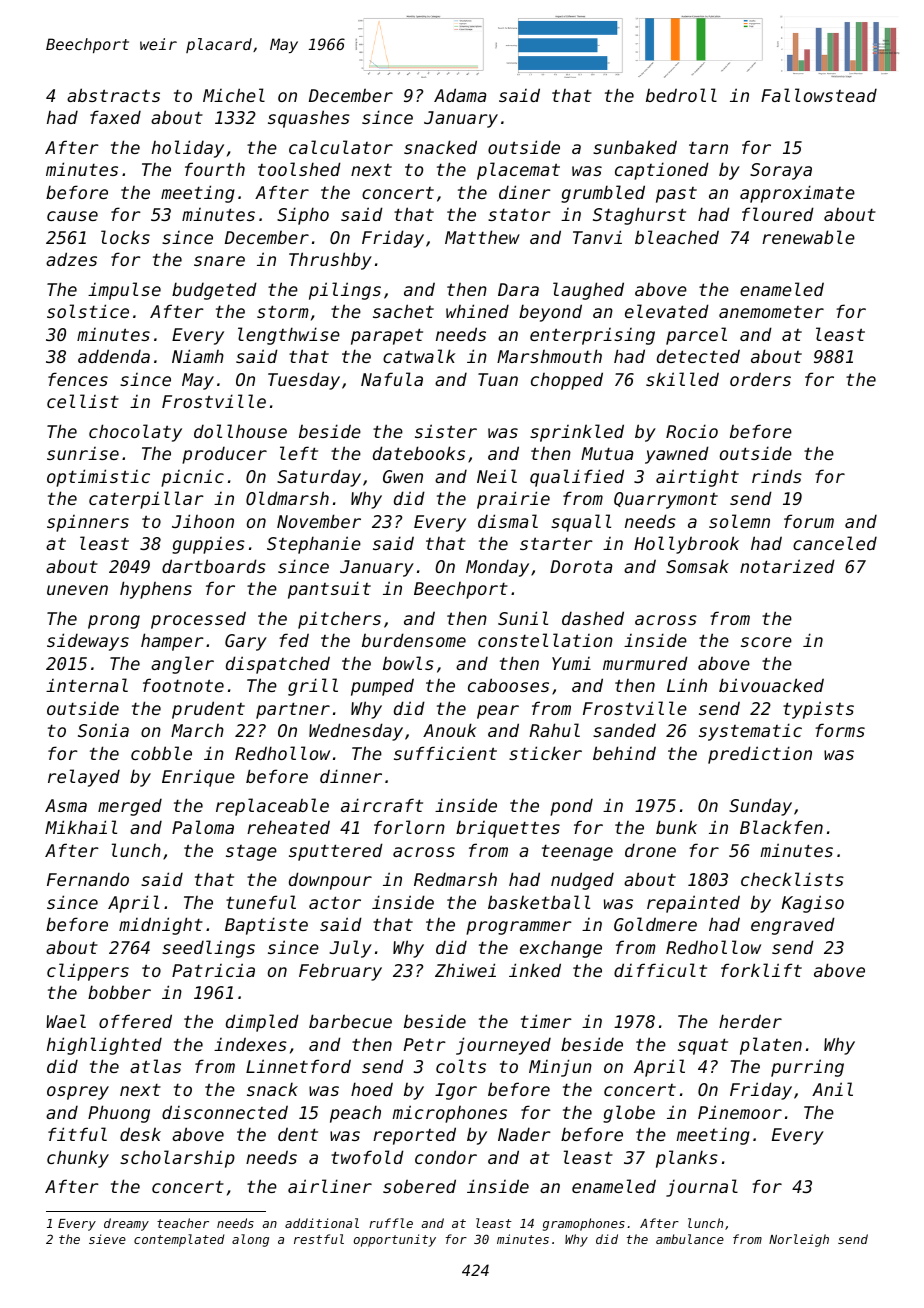  I want to click on canceled, so click(835, 543).
